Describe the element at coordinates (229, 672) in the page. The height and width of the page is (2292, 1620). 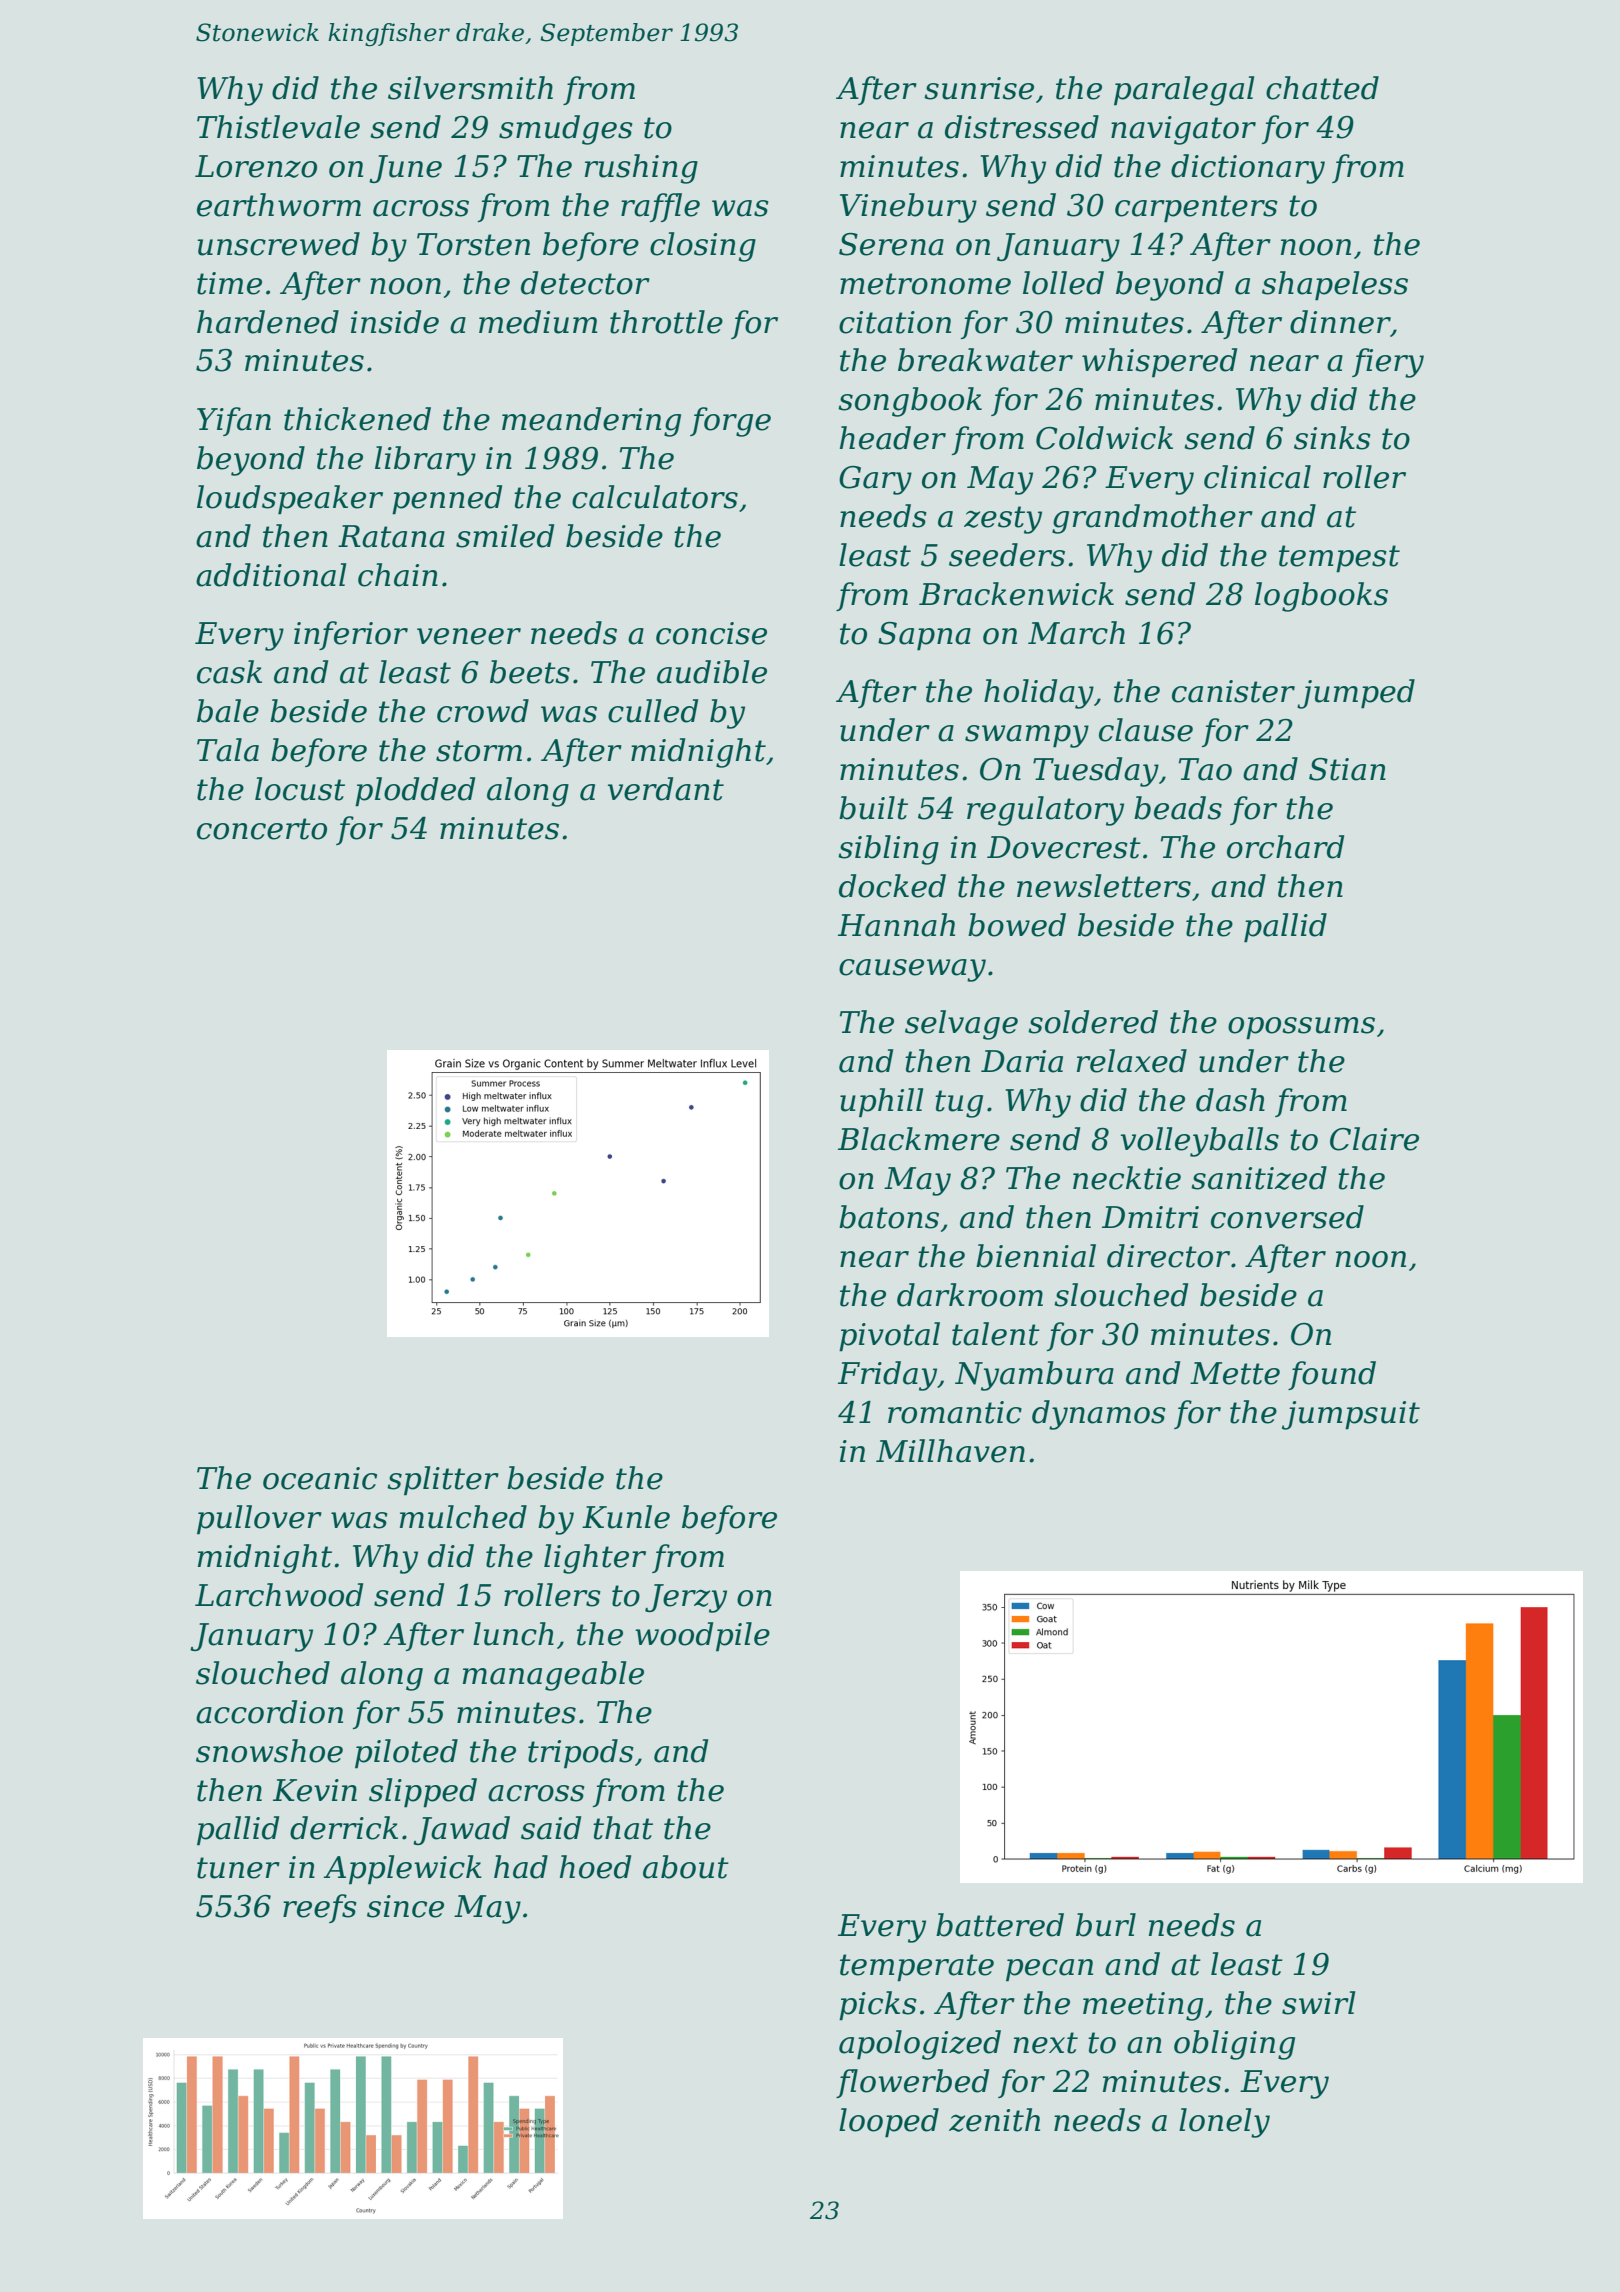
I see `cask` at that location.
